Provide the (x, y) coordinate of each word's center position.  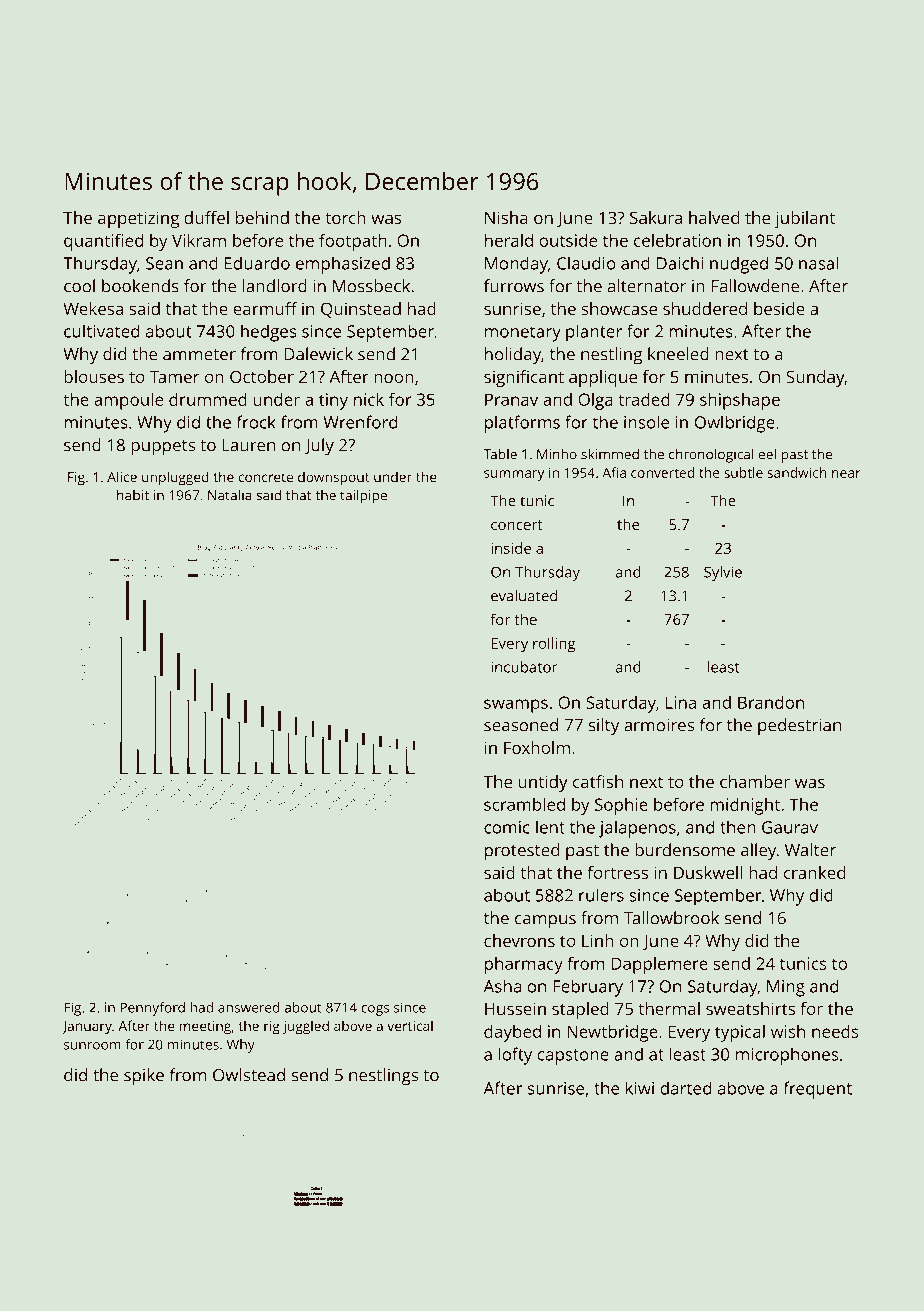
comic (507, 827)
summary (514, 475)
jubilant (804, 219)
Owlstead (249, 1075)
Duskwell (708, 872)
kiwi (640, 1088)
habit (133, 495)
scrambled (524, 804)
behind (262, 217)
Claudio (586, 263)
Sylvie (723, 573)
